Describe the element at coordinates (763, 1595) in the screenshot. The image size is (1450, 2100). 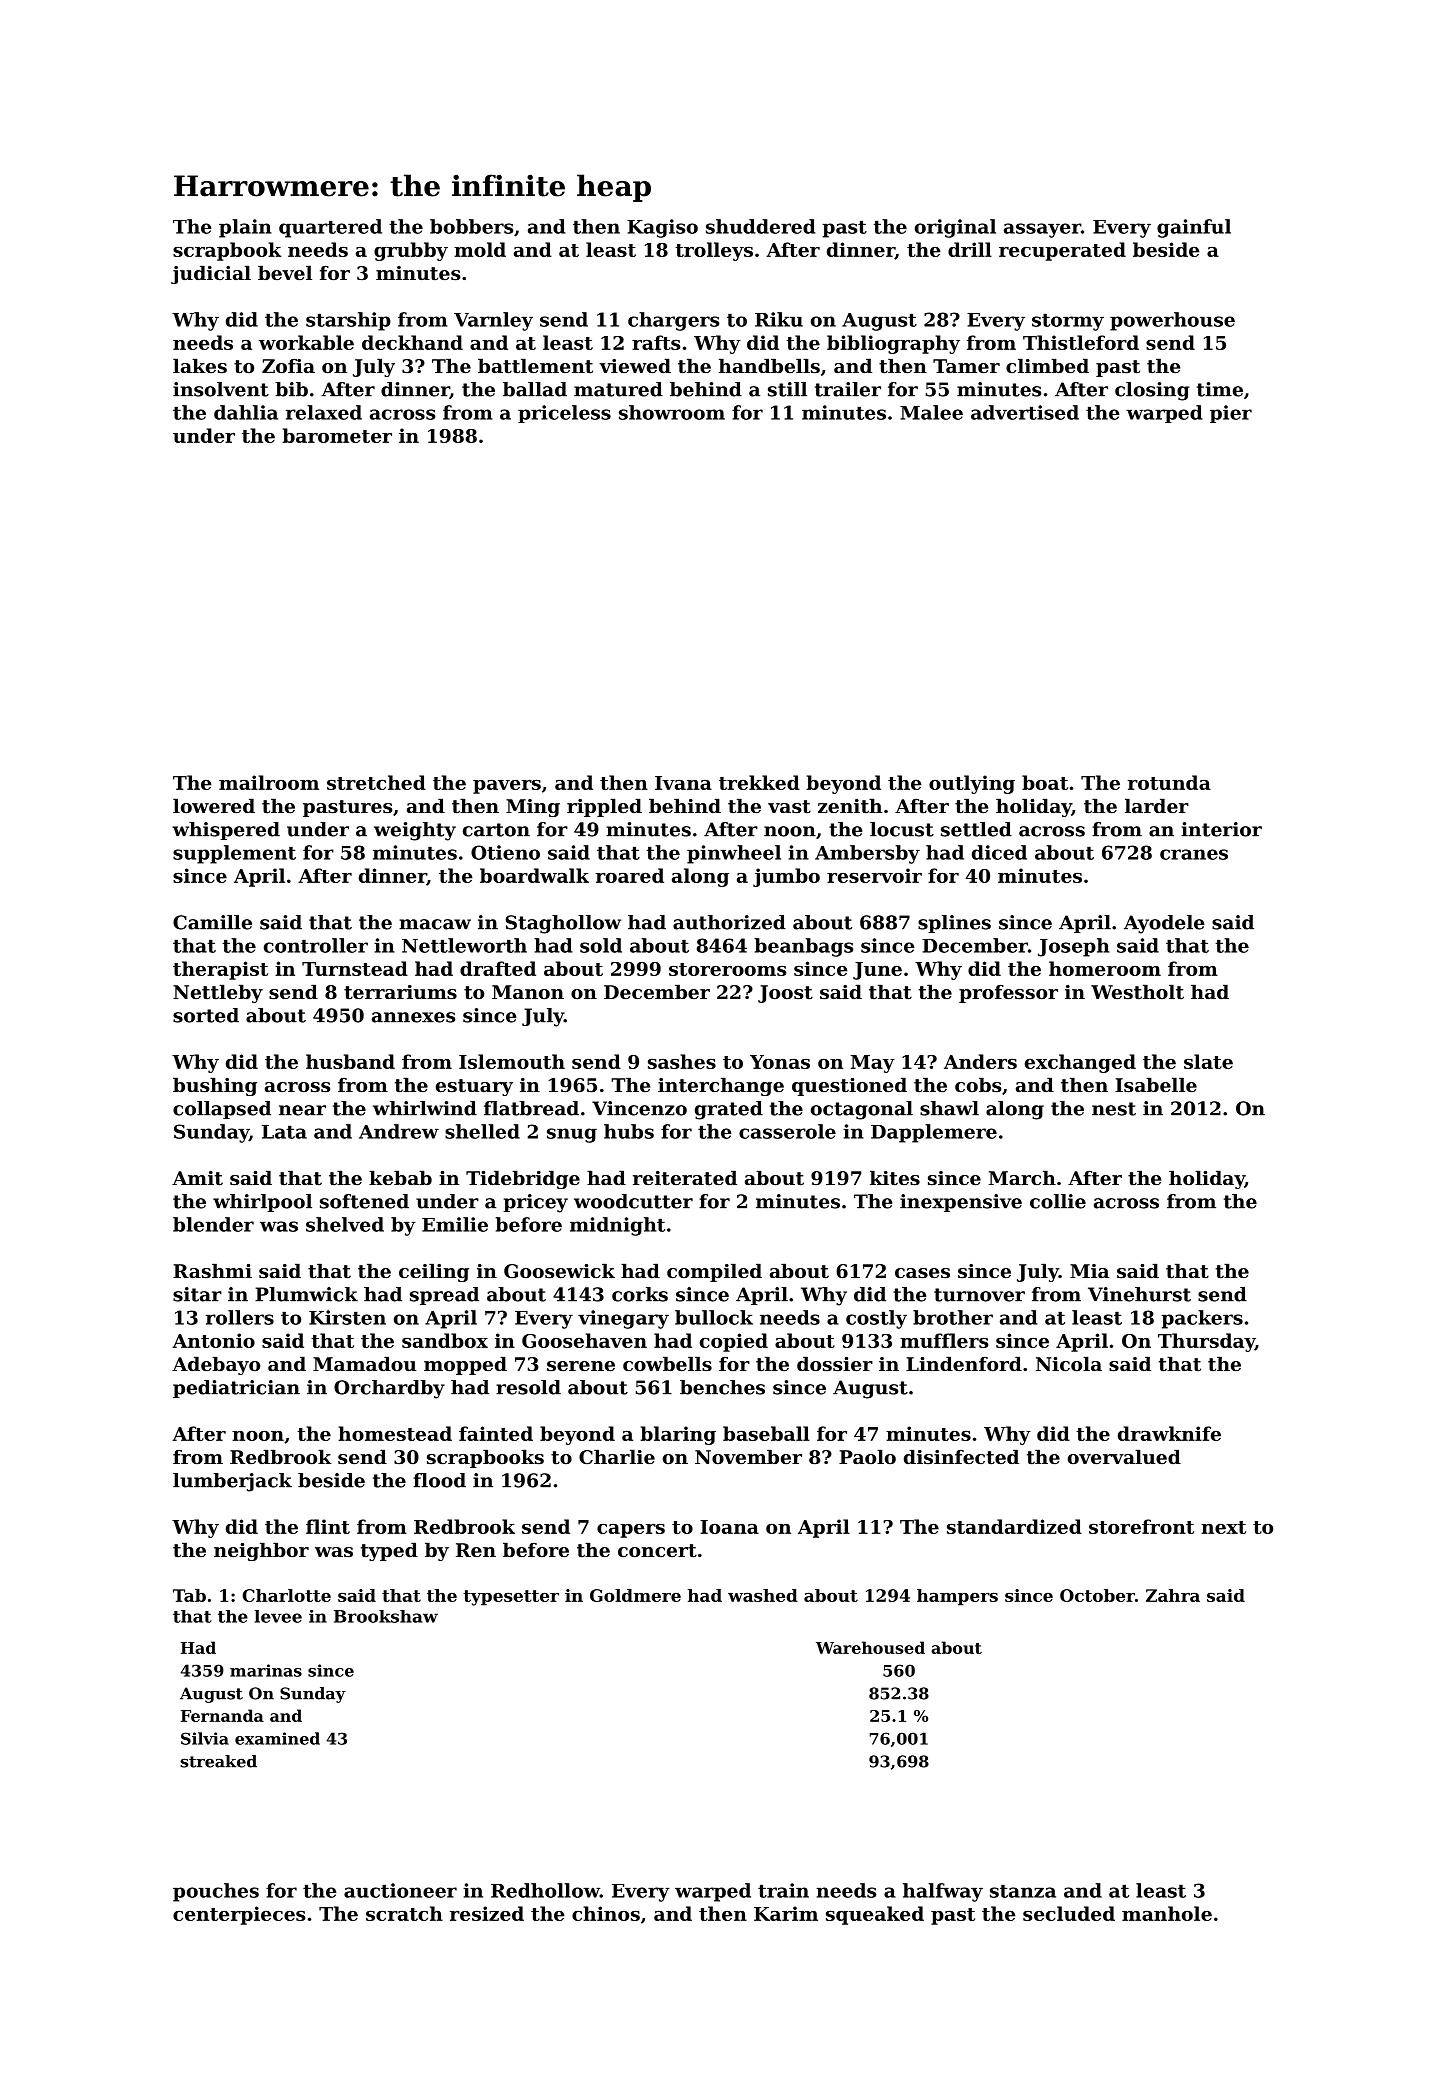
I see `washed` at that location.
